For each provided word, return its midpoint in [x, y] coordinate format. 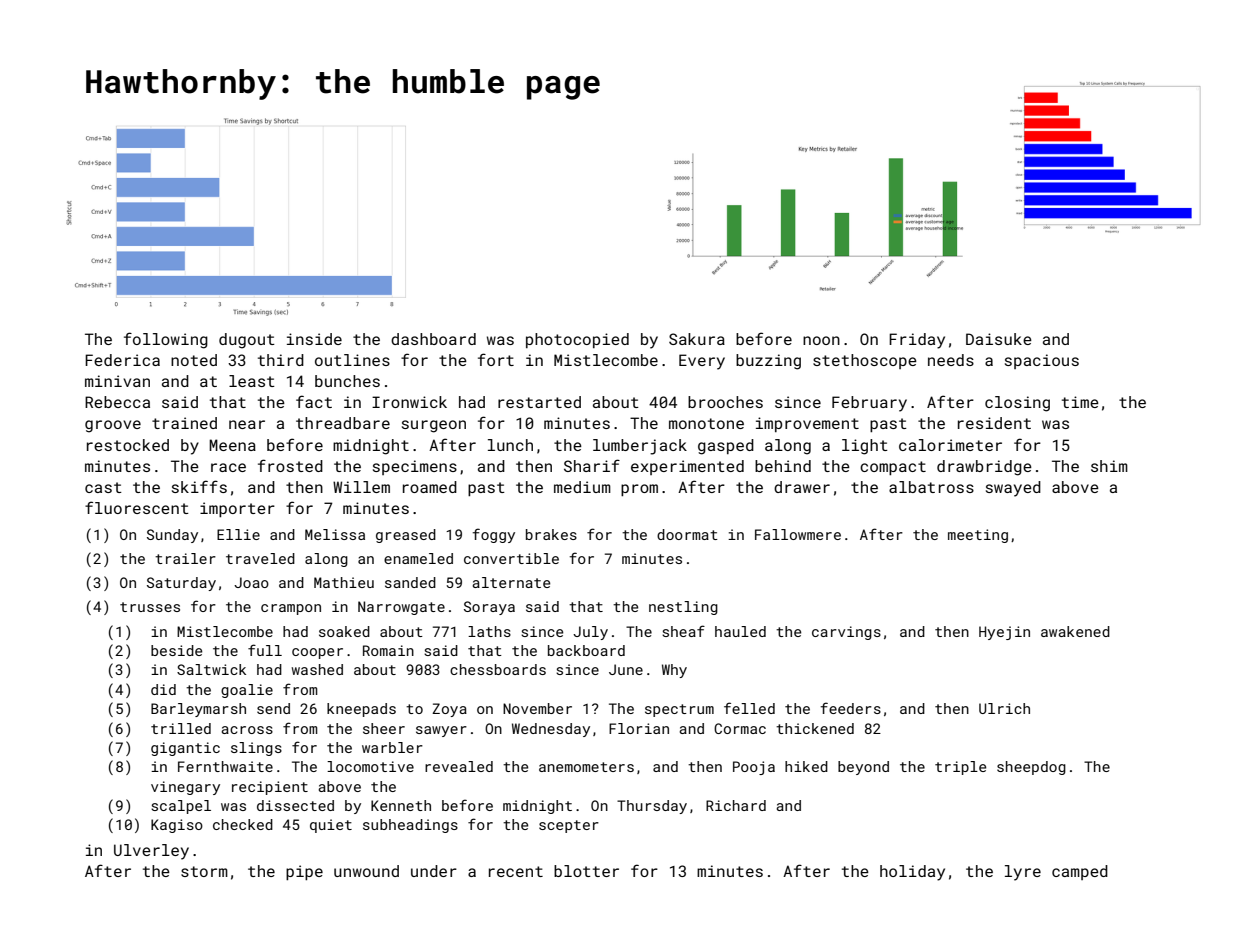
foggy [494, 535]
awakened [1075, 631]
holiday [912, 873]
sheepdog [1031, 768]
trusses [150, 607]
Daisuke [999, 339]
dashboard [433, 339]
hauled [740, 631]
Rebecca [117, 402]
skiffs [199, 486]
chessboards [498, 669]
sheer [384, 728]
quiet [331, 826]
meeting [978, 536]
